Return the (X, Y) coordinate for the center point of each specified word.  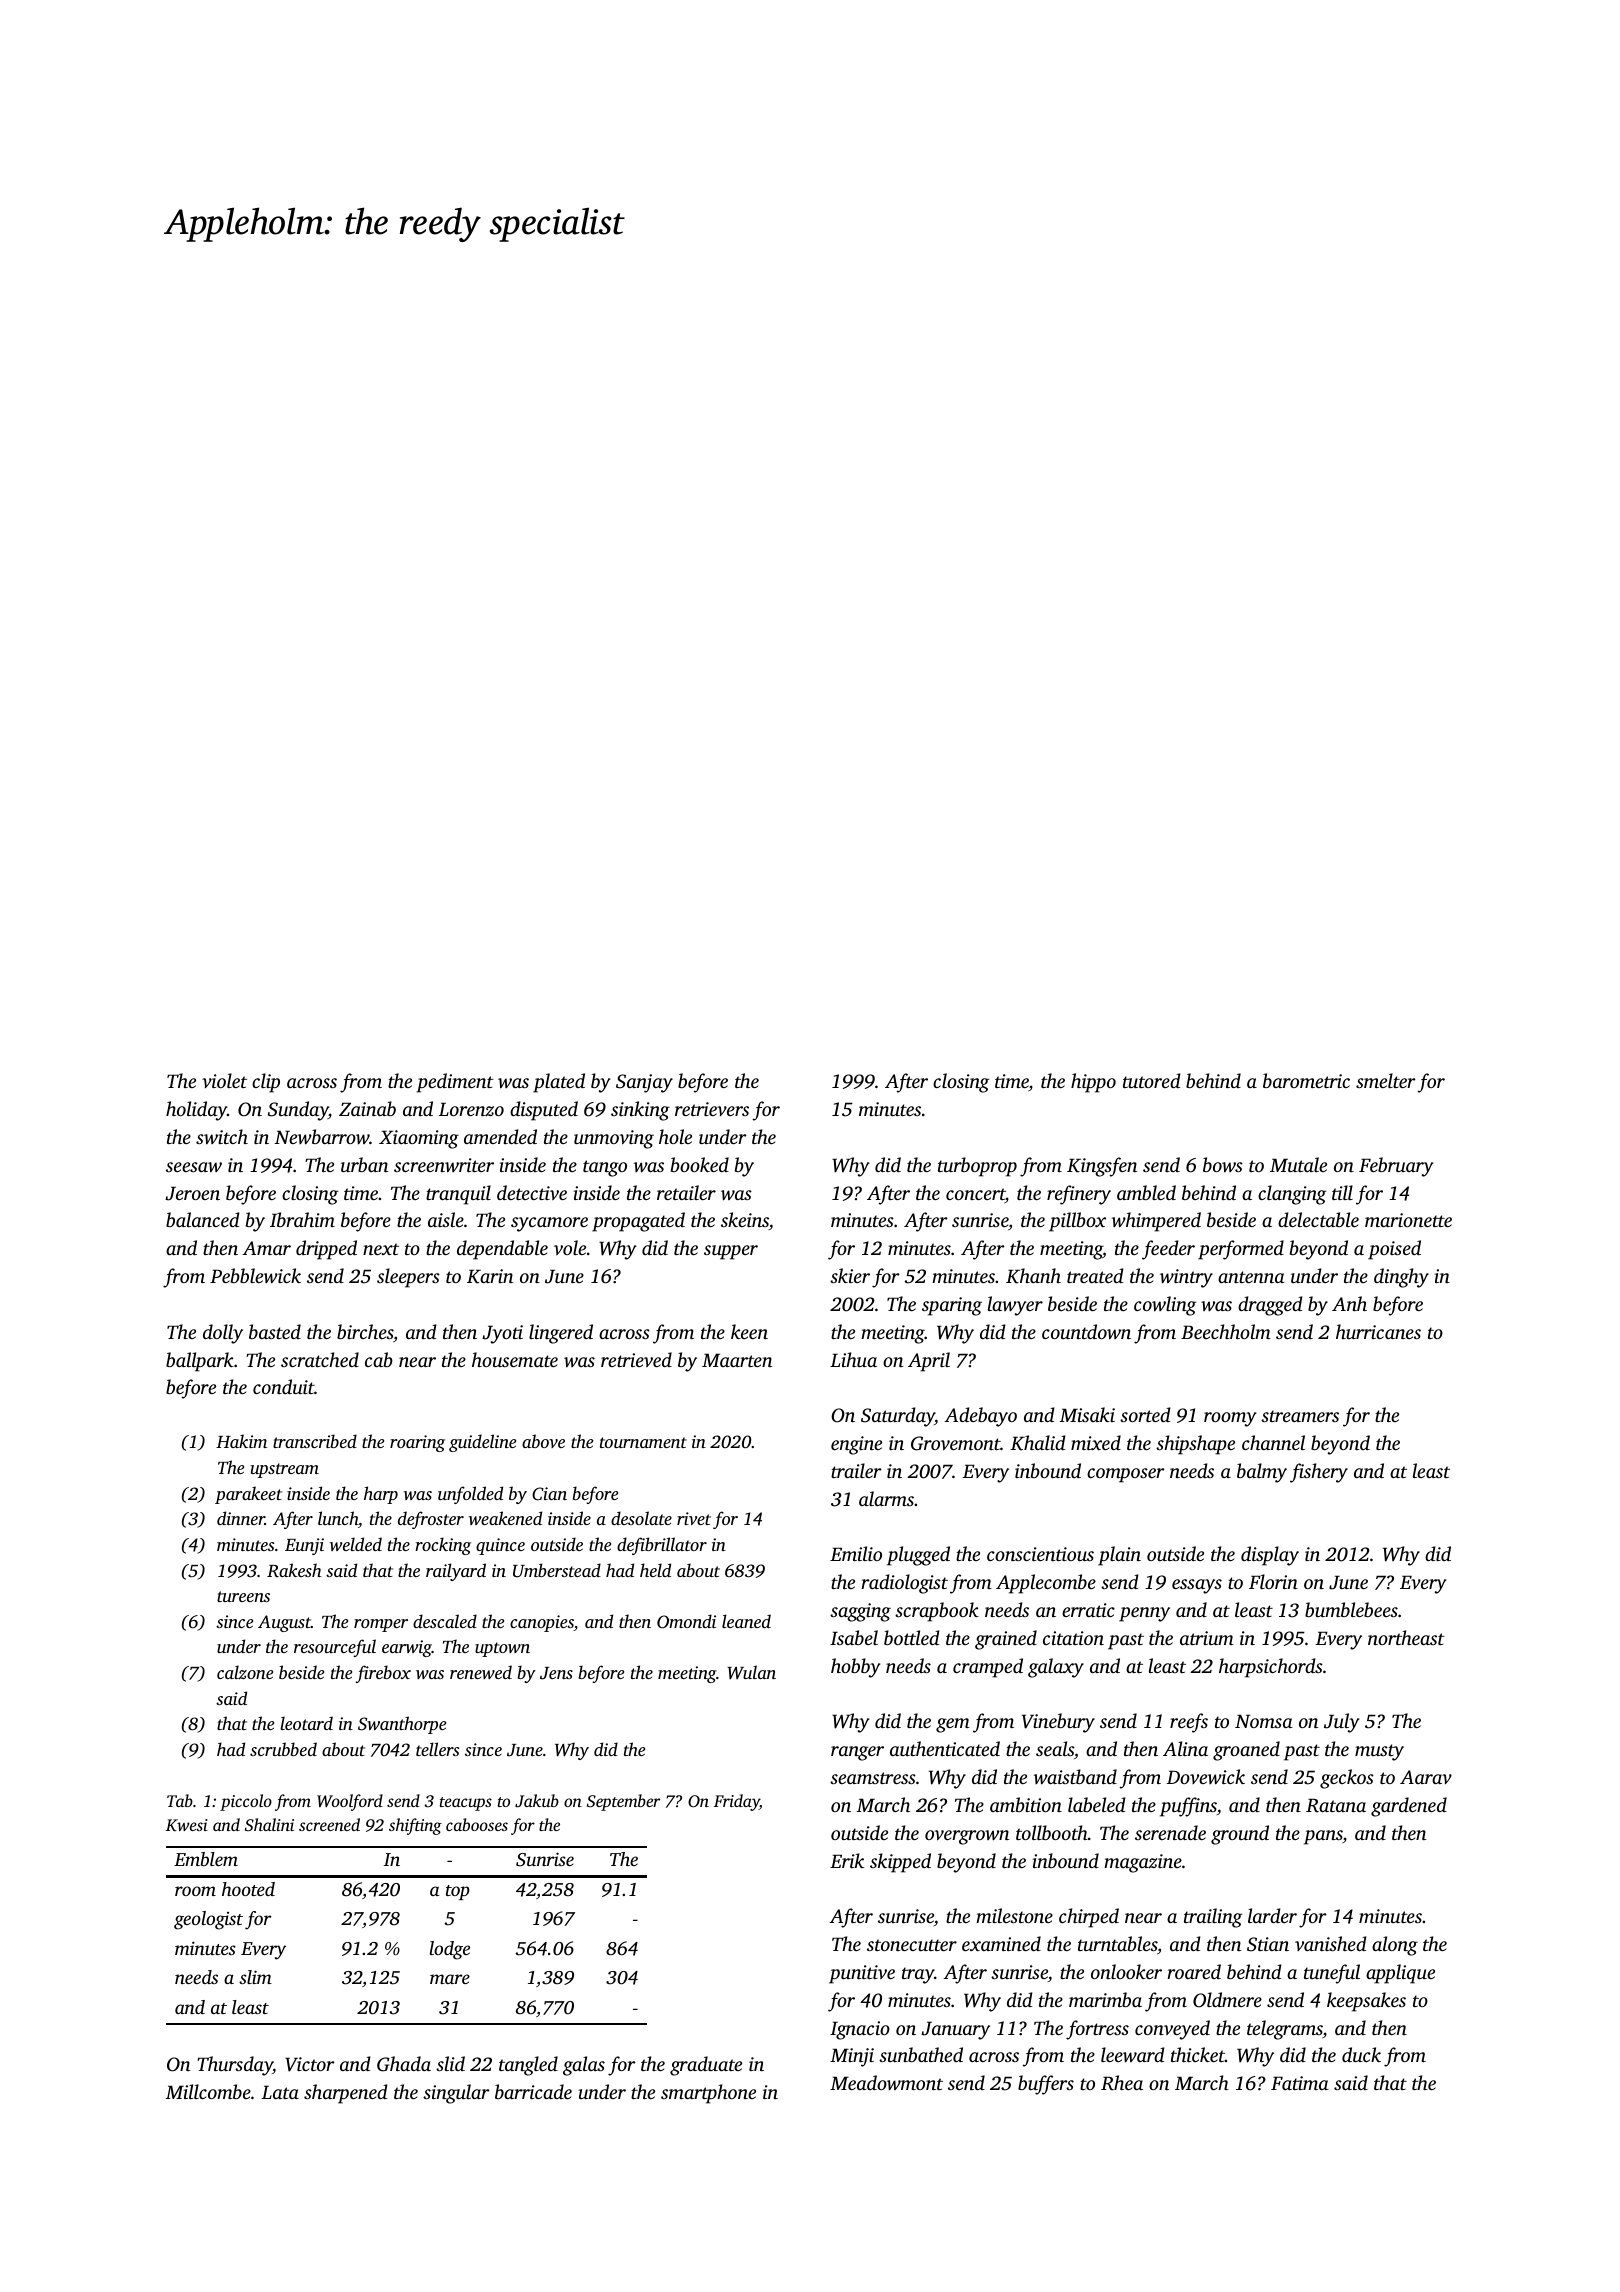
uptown (502, 1649)
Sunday (298, 1111)
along (1395, 1946)
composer (1126, 1475)
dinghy (1401, 1278)
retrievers (712, 1109)
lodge (450, 1950)
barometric (1306, 1080)
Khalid (1038, 1443)
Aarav (1426, 1777)
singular (456, 2094)
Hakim (241, 1441)
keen (749, 1331)
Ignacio (860, 2030)
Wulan (751, 1672)
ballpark (200, 1362)
